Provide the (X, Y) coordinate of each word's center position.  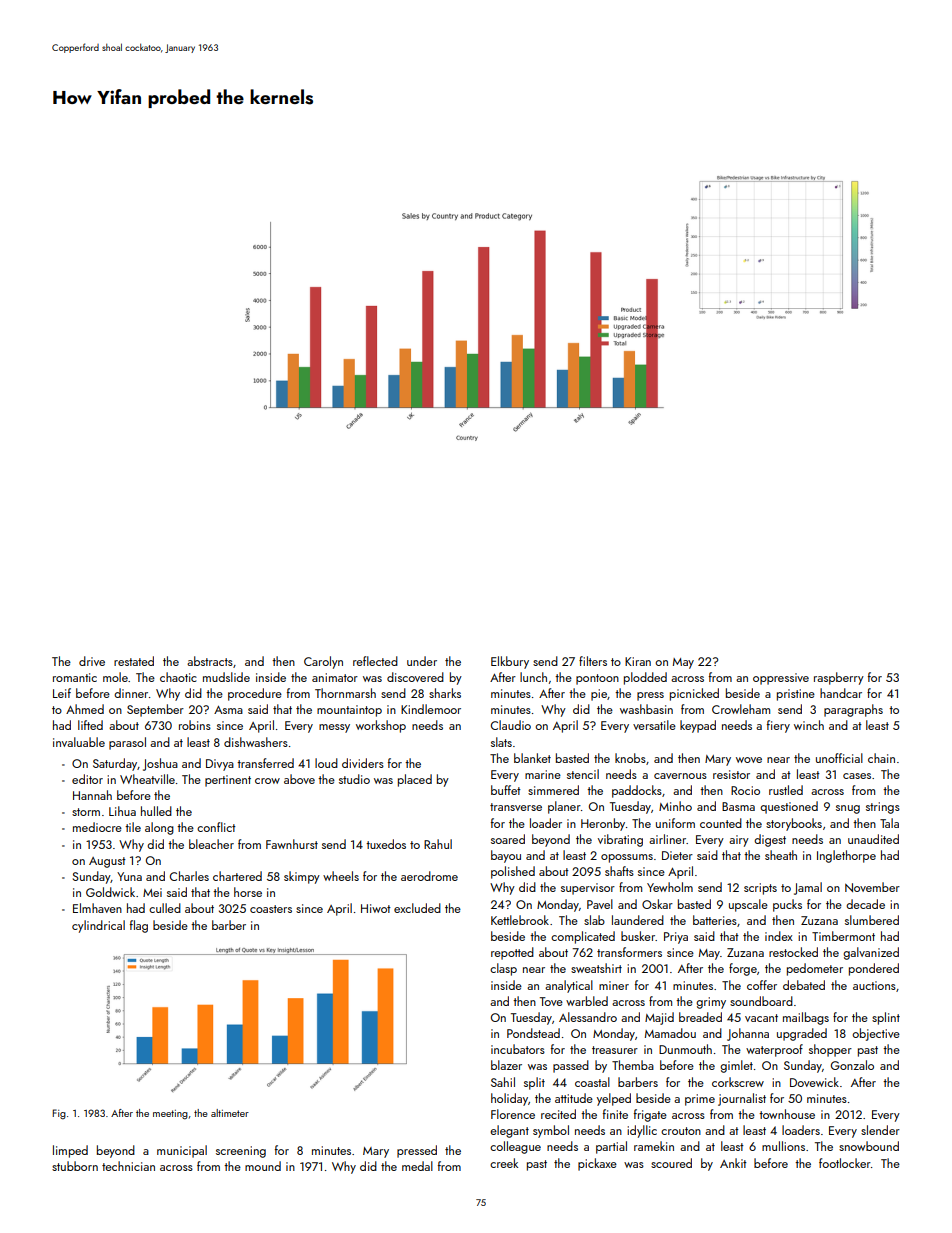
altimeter (230, 1113)
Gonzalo (852, 1065)
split (534, 1083)
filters (593, 661)
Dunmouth (685, 1049)
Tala (889, 823)
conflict (216, 827)
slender (880, 1130)
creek (504, 1163)
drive (92, 661)
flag (139, 926)
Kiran (638, 661)
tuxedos (386, 844)
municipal (182, 1151)
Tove (551, 1001)
